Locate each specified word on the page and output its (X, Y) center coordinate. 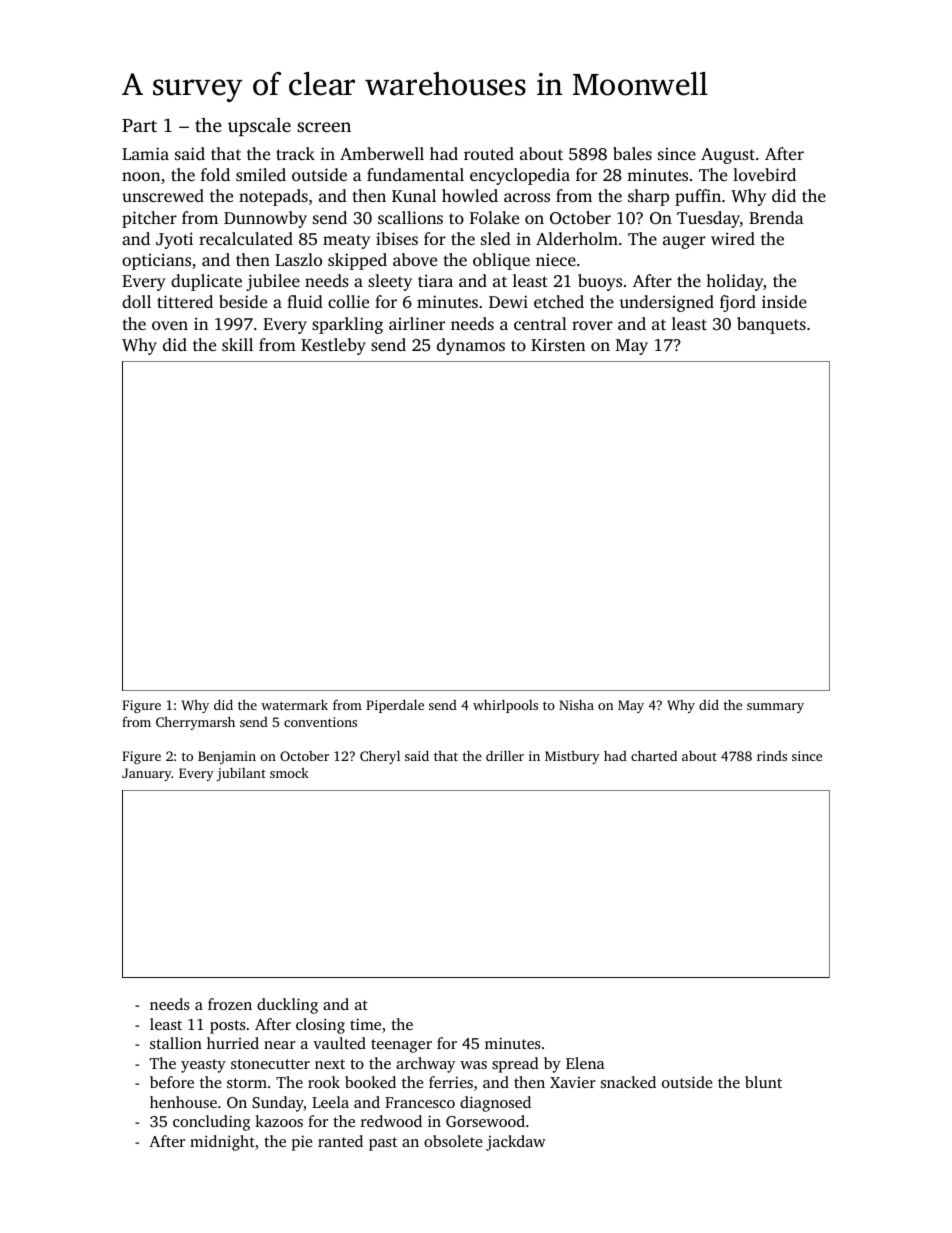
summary (775, 708)
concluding (211, 1123)
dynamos (471, 346)
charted (654, 755)
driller (505, 755)
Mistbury (572, 757)
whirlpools (505, 706)
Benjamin (227, 757)
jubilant (241, 774)
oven (170, 325)
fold (215, 174)
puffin (698, 197)
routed (489, 153)
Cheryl (380, 757)
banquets (771, 325)
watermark (294, 705)
